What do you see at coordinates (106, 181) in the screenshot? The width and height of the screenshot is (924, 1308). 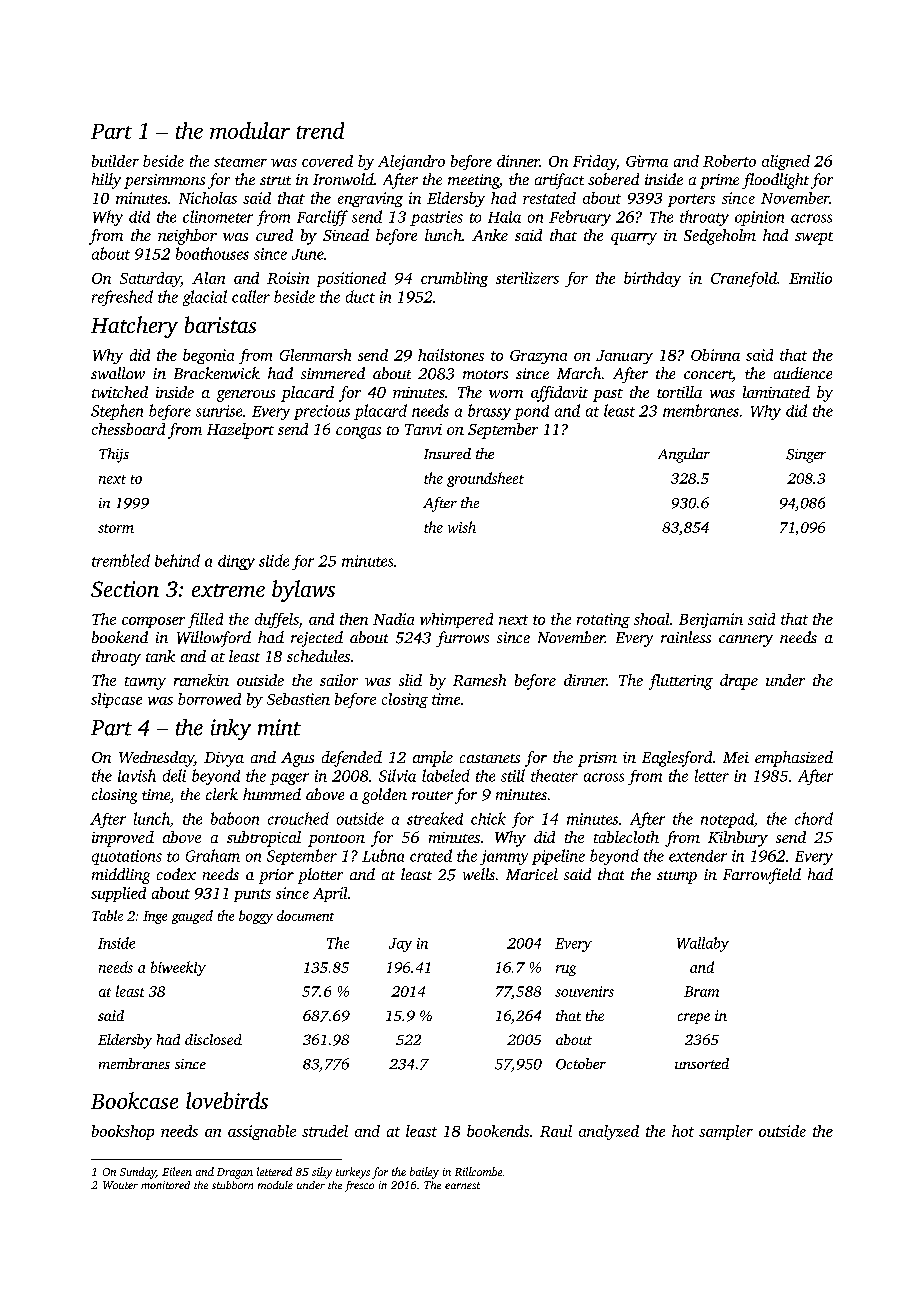 I see `hilly` at bounding box center [106, 181].
